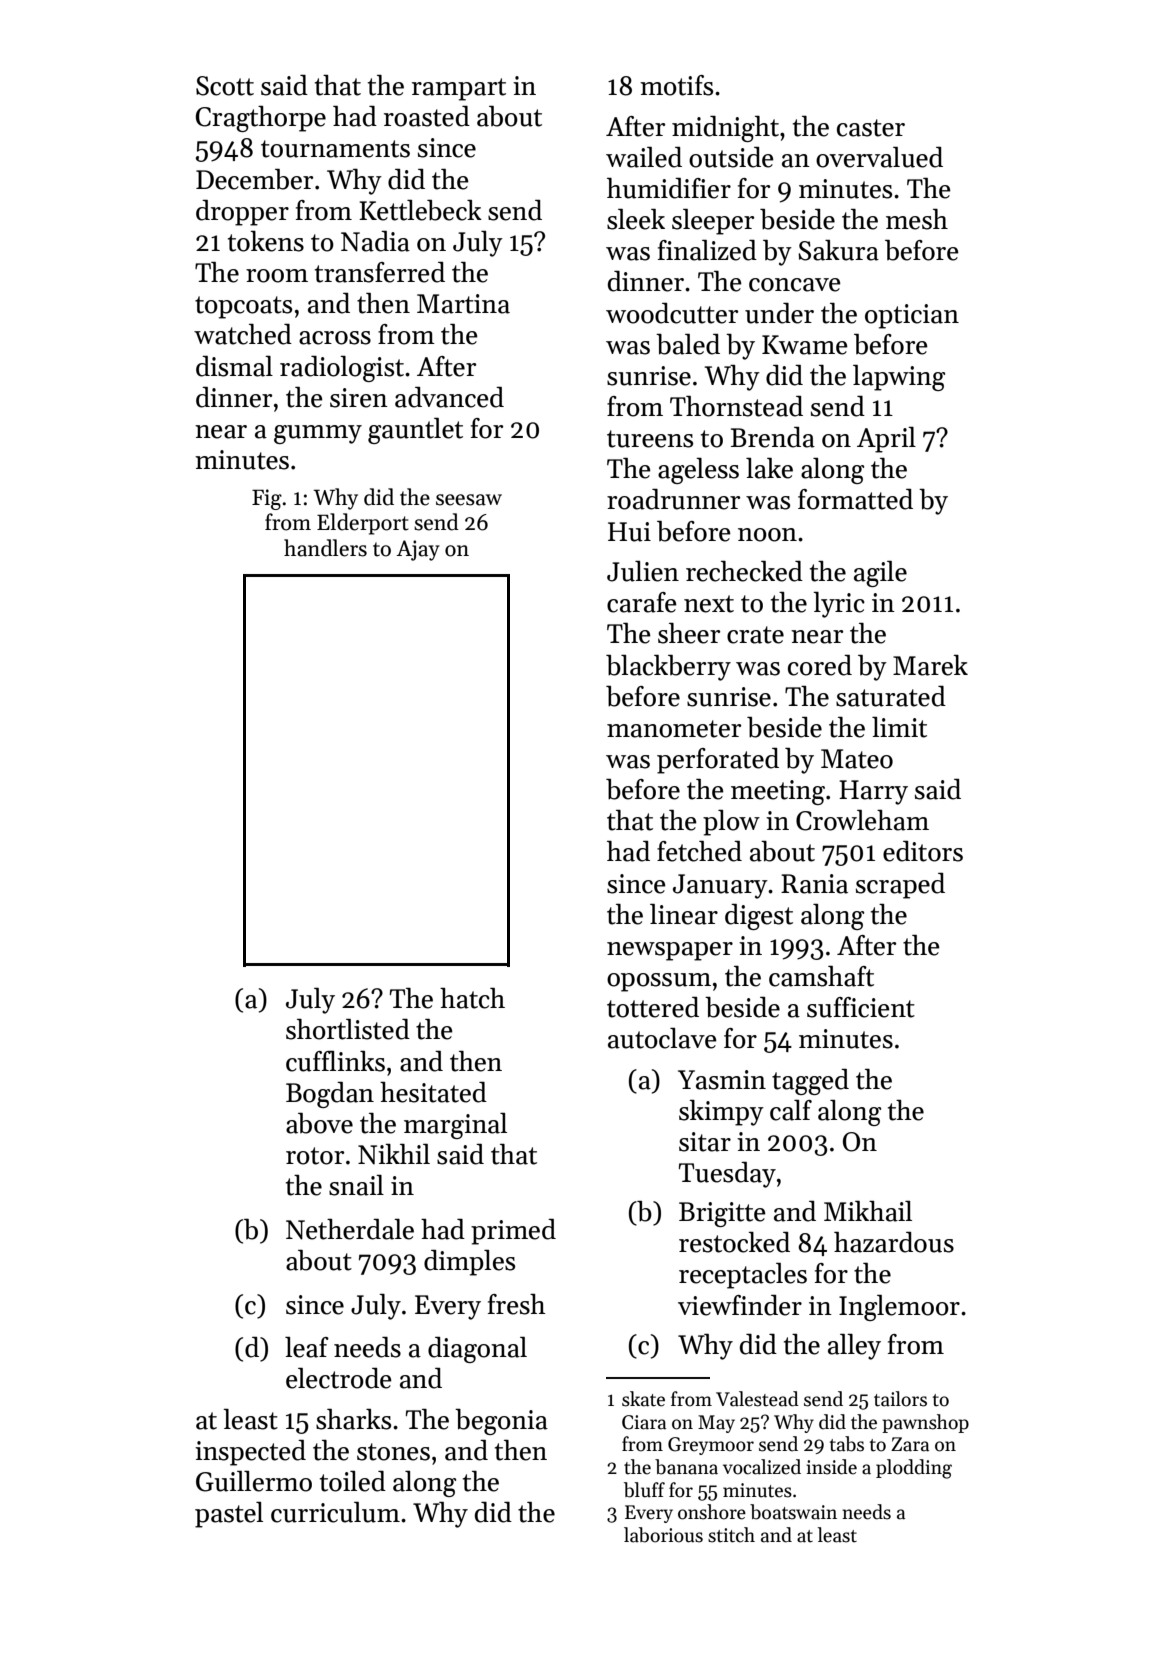 This screenshot has height=1654, width=1165. Describe the element at coordinates (899, 1308) in the screenshot. I see `Inglemoor` at that location.
